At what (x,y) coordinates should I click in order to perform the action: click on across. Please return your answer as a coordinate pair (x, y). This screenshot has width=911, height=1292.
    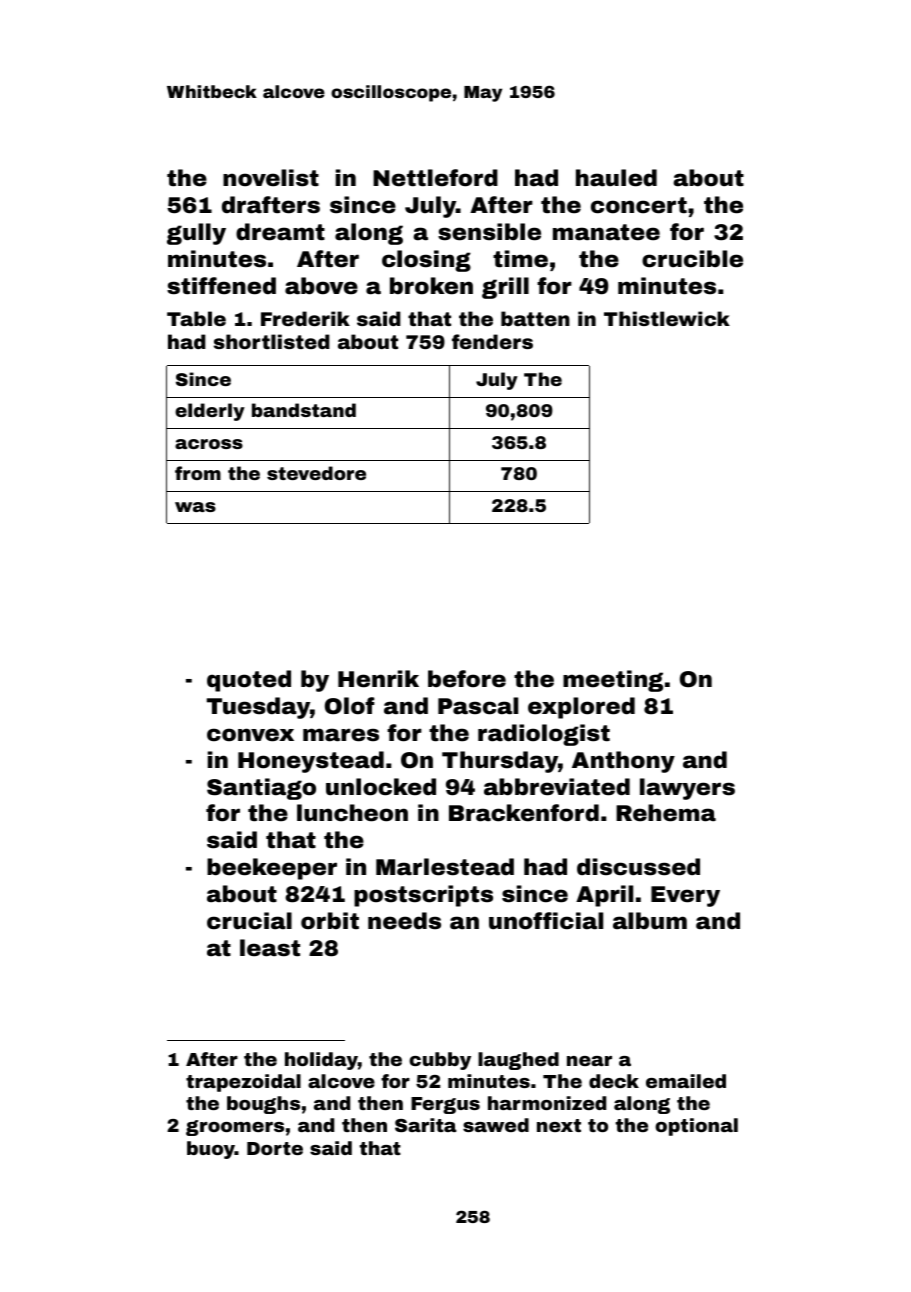
    Looking at the image, I should click on (209, 444).
